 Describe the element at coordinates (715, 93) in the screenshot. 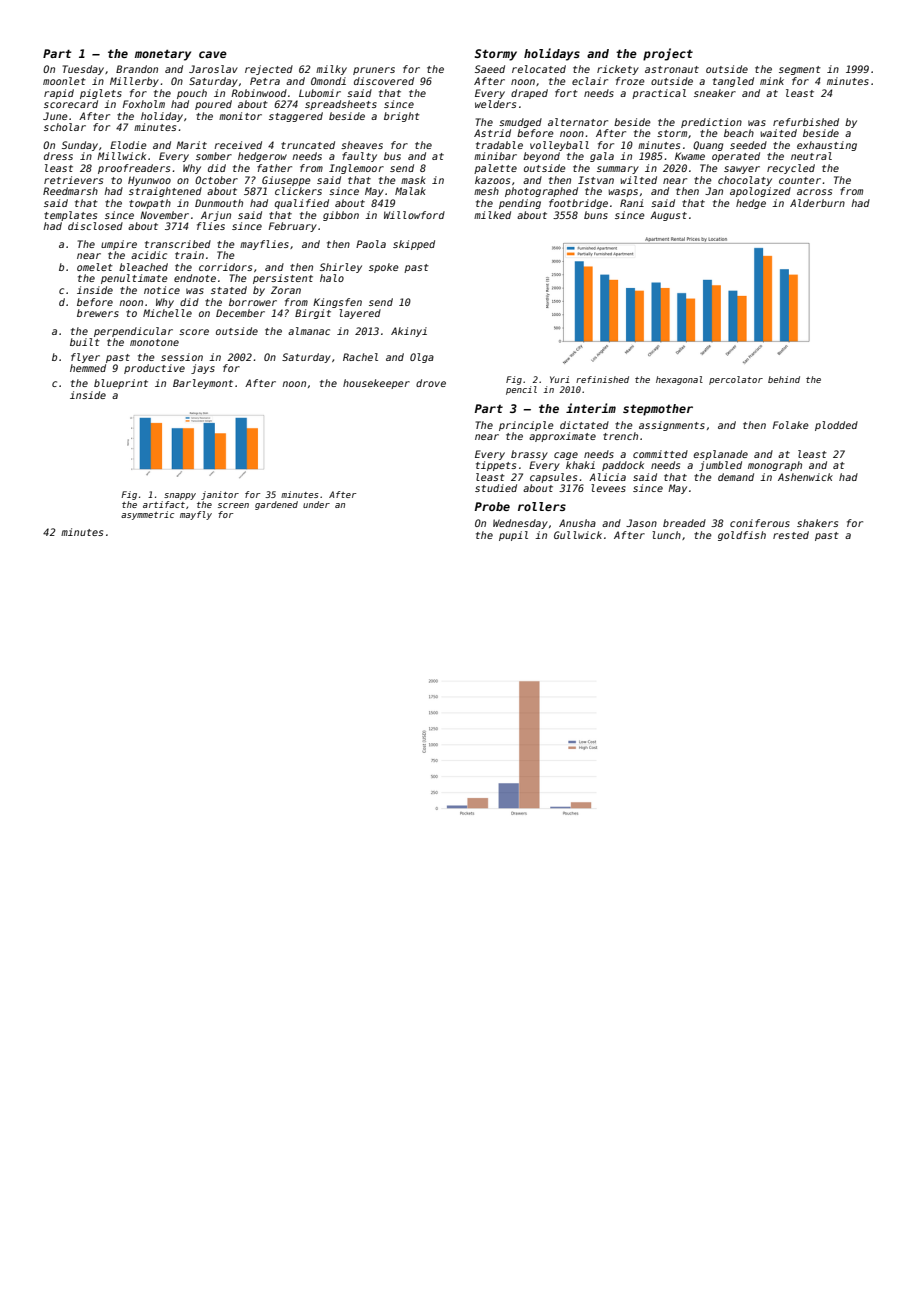

I see `sneaker` at that location.
